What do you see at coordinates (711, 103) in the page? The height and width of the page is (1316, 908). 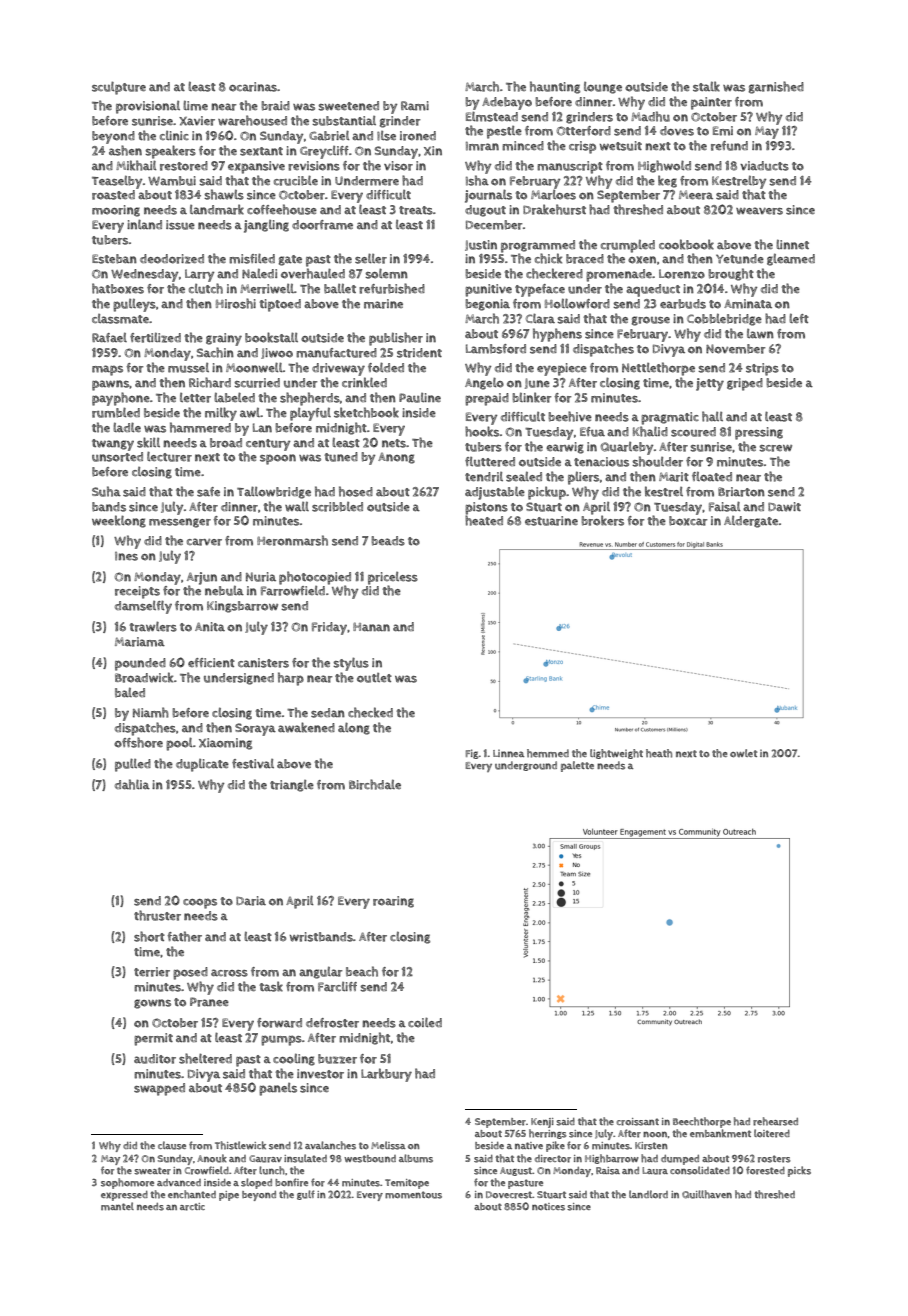 I see `painter` at bounding box center [711, 103].
